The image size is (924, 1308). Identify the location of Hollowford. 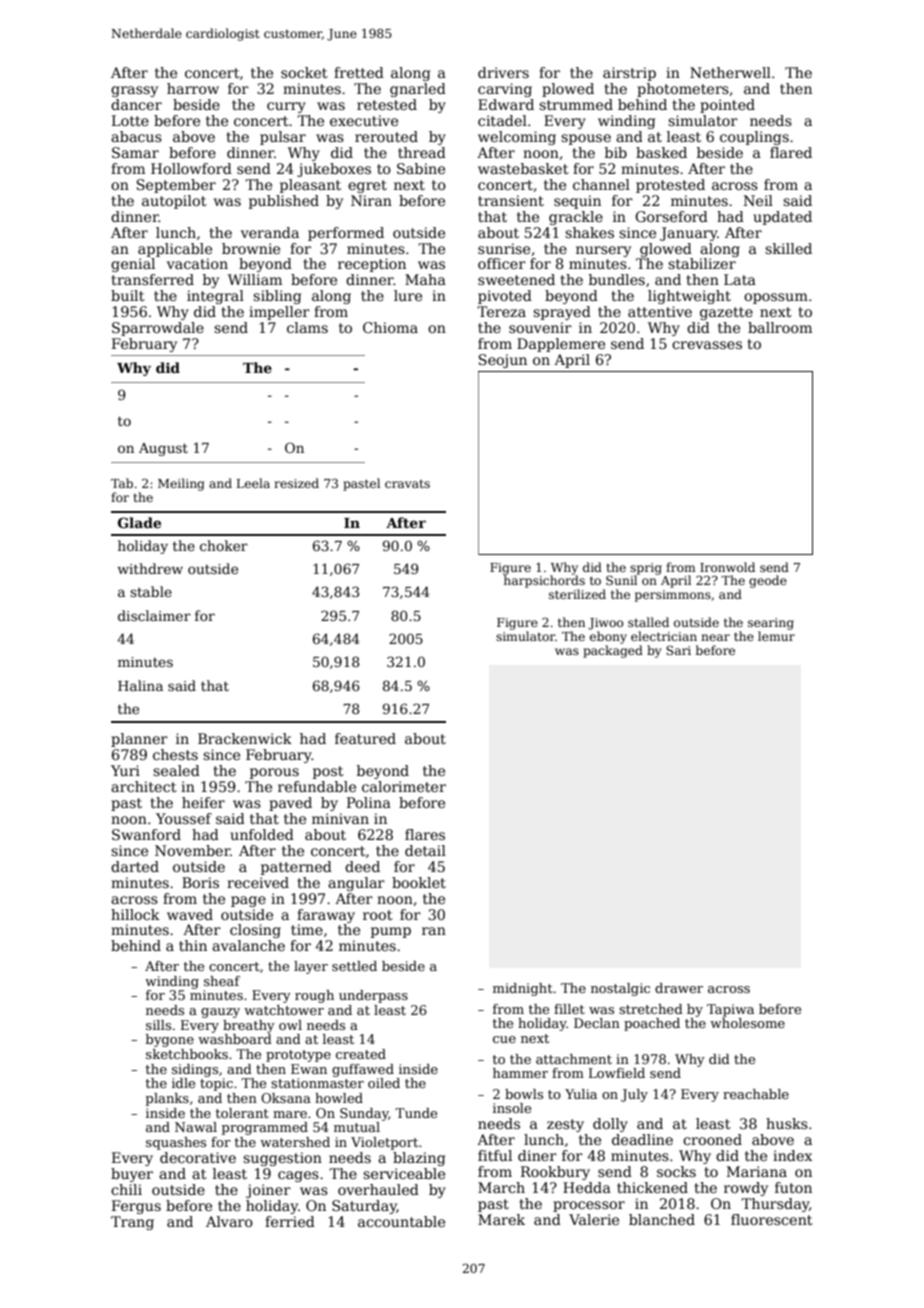
(191, 168).
